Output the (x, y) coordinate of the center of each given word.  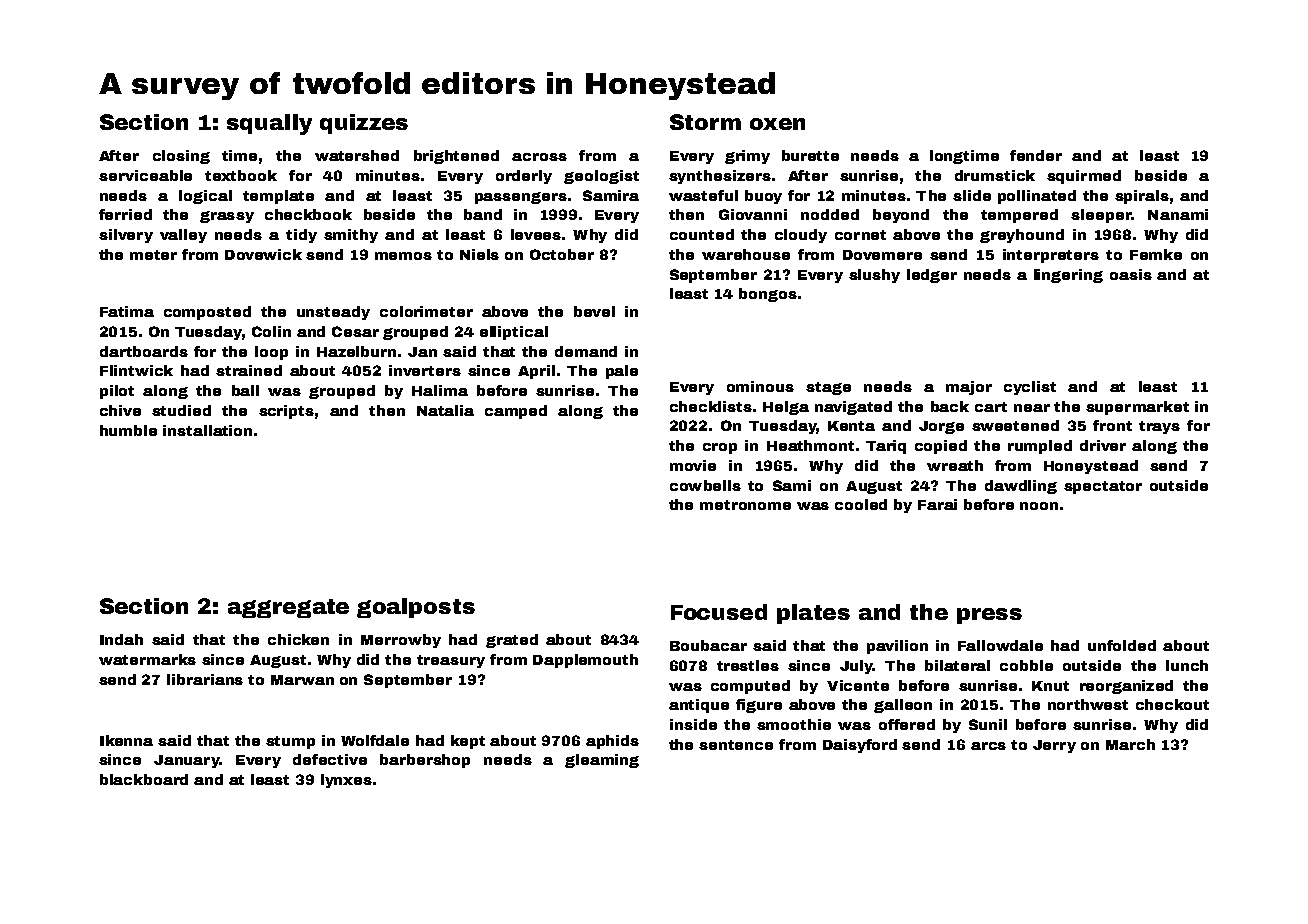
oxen (777, 124)
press (989, 616)
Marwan (302, 680)
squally (269, 124)
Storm (705, 122)
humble (128, 430)
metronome (745, 505)
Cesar (355, 331)
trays (1159, 427)
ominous (760, 386)
